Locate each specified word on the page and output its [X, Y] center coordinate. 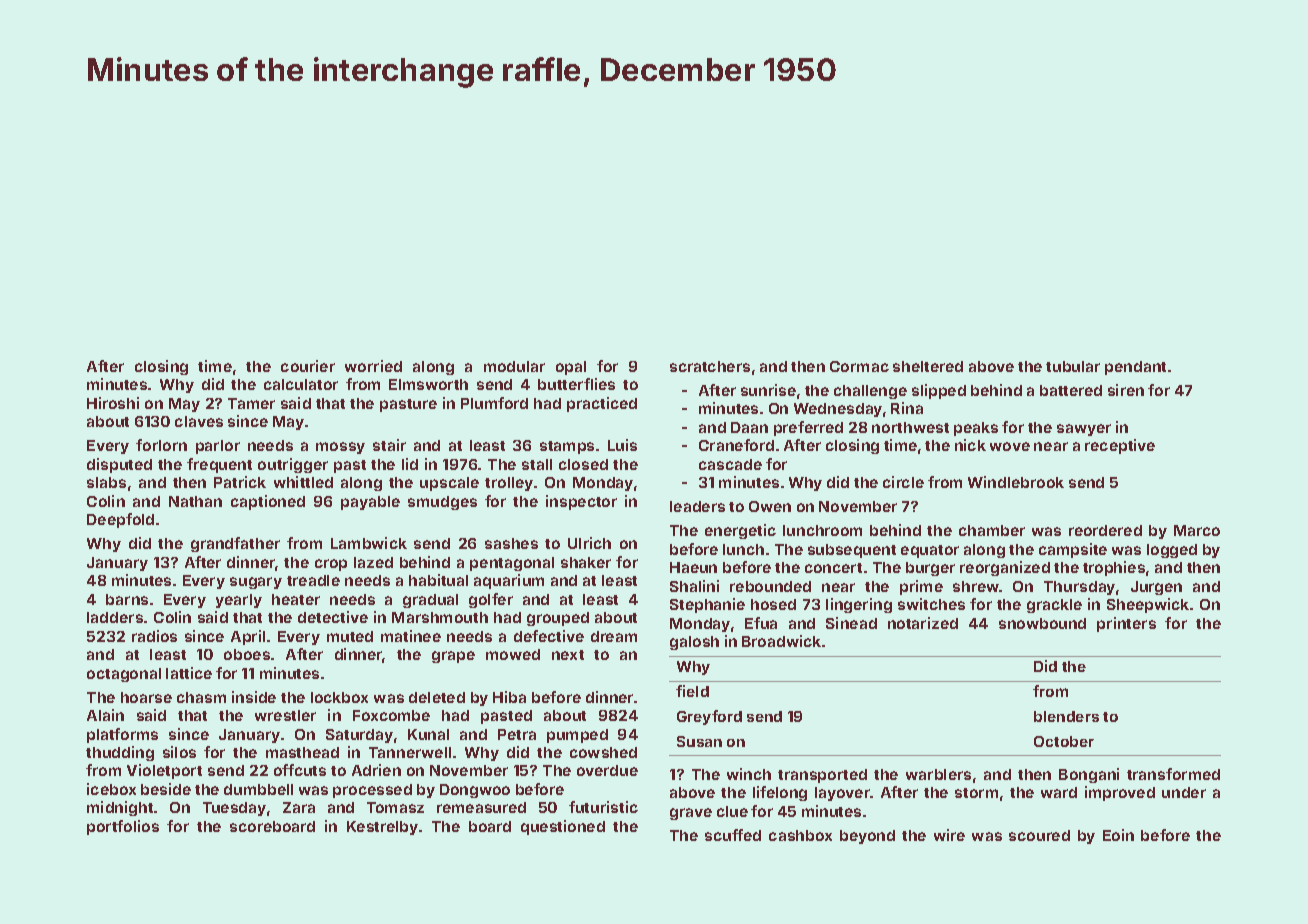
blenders [1066, 716]
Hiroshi [113, 403]
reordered [1105, 530]
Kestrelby [382, 828]
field [692, 691]
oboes [247, 654]
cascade [730, 464]
